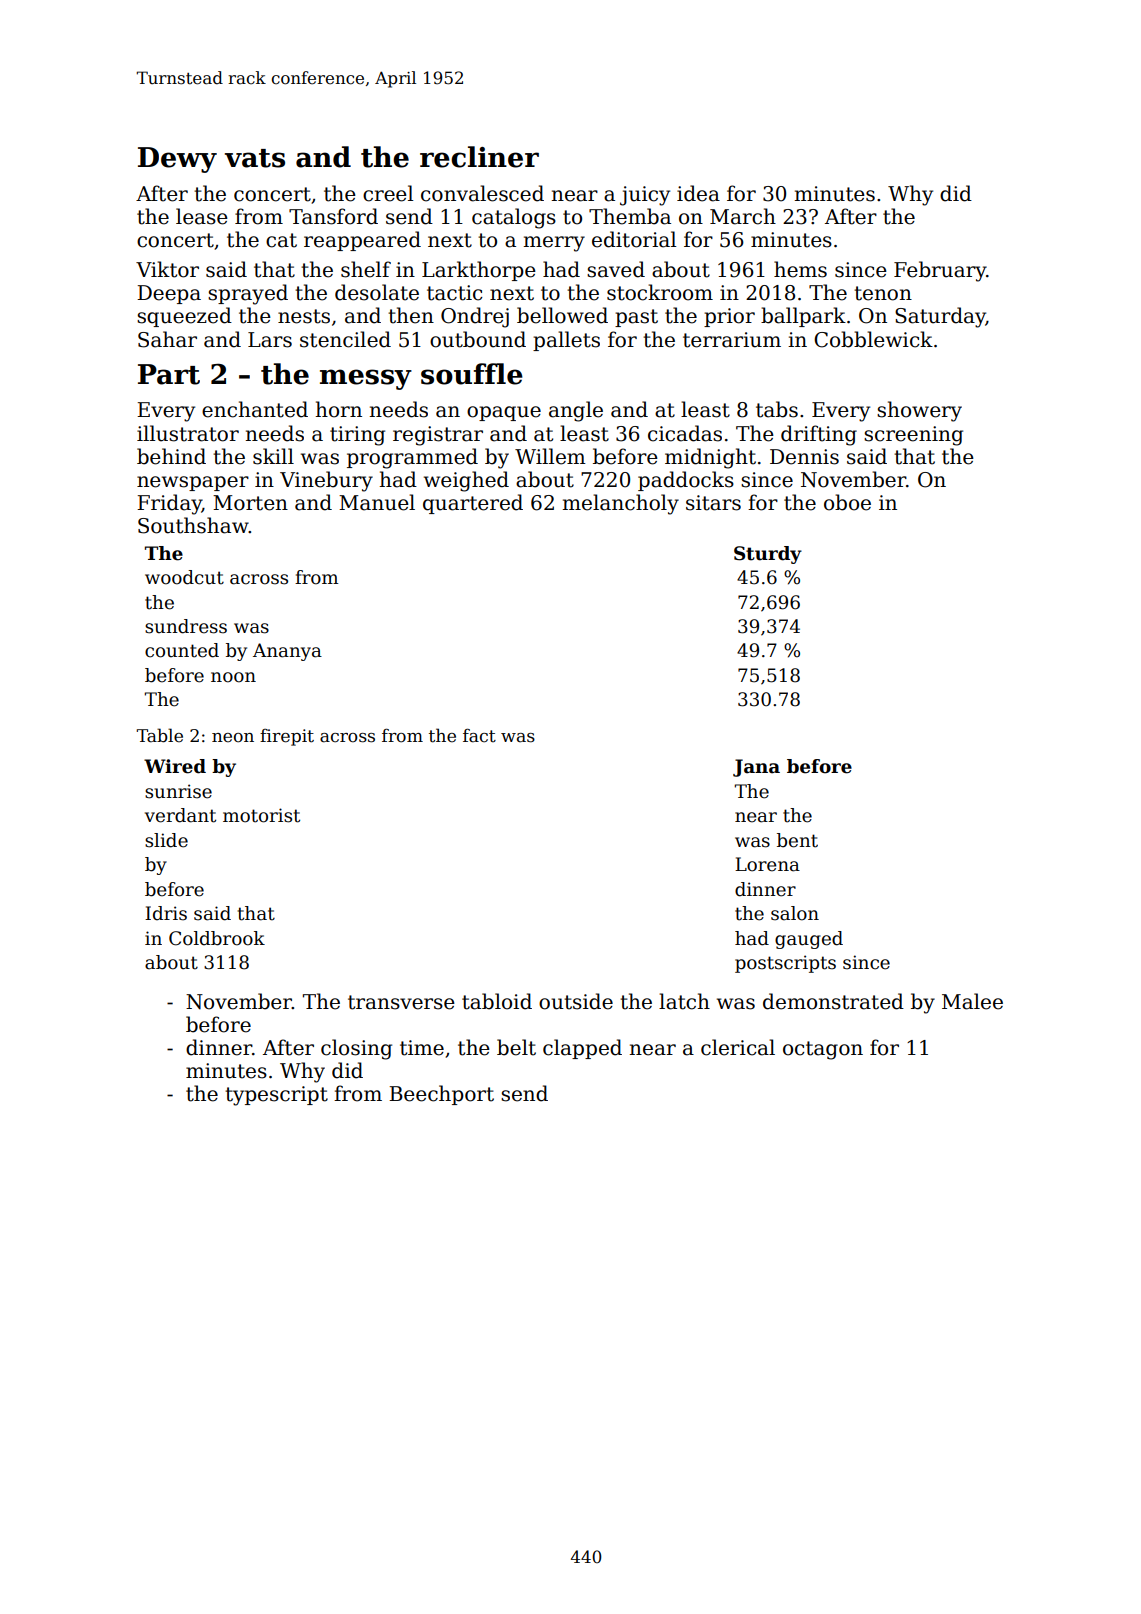  Describe the element at coordinates (582, 1049) in the screenshot. I see `clapped` at that location.
